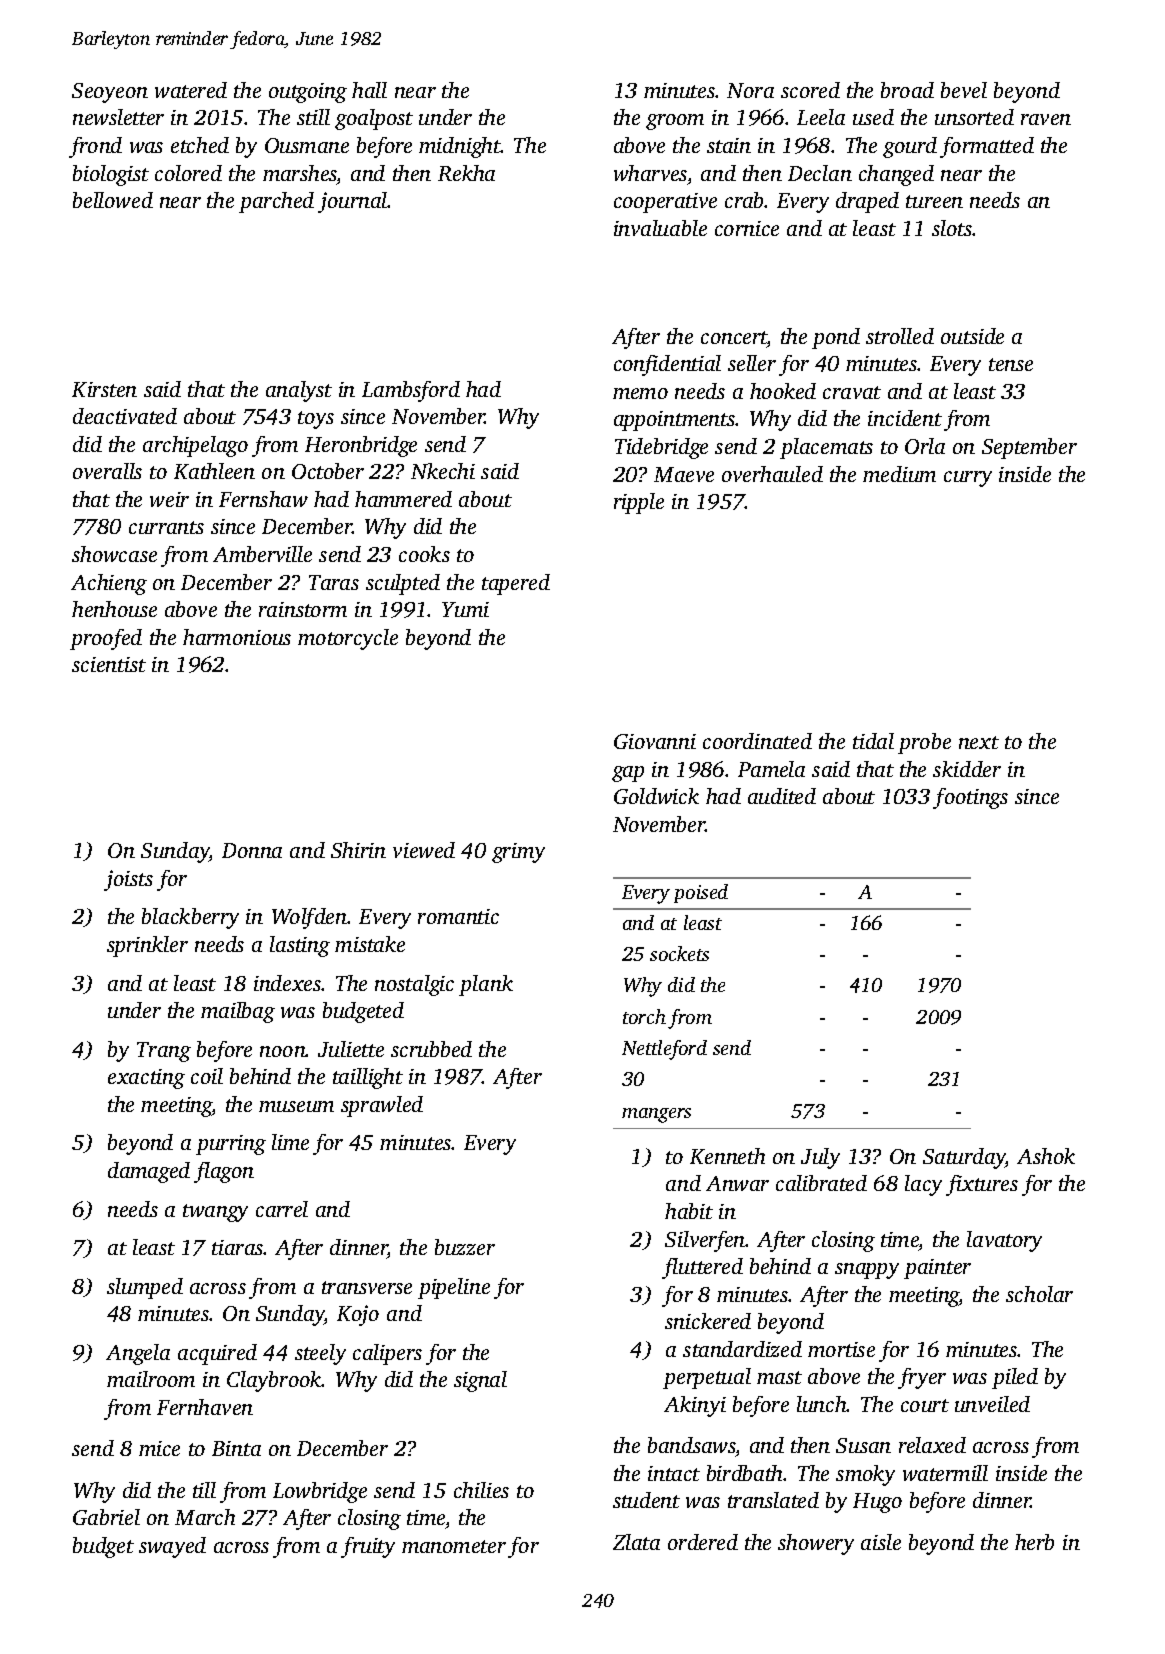  I want to click on Ashok, so click(1046, 1156).
